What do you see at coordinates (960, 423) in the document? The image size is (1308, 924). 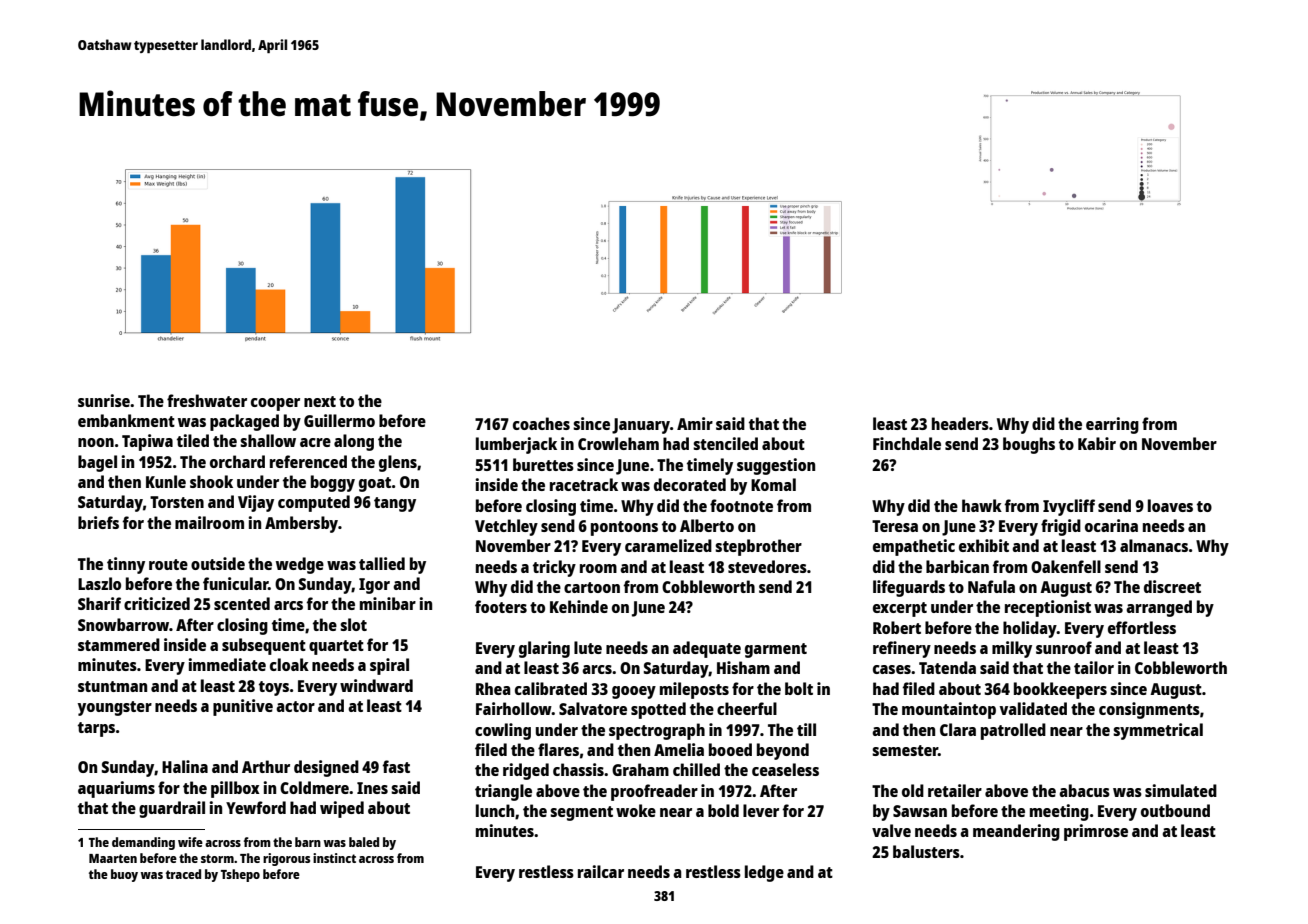 I see `headers` at bounding box center [960, 423].
